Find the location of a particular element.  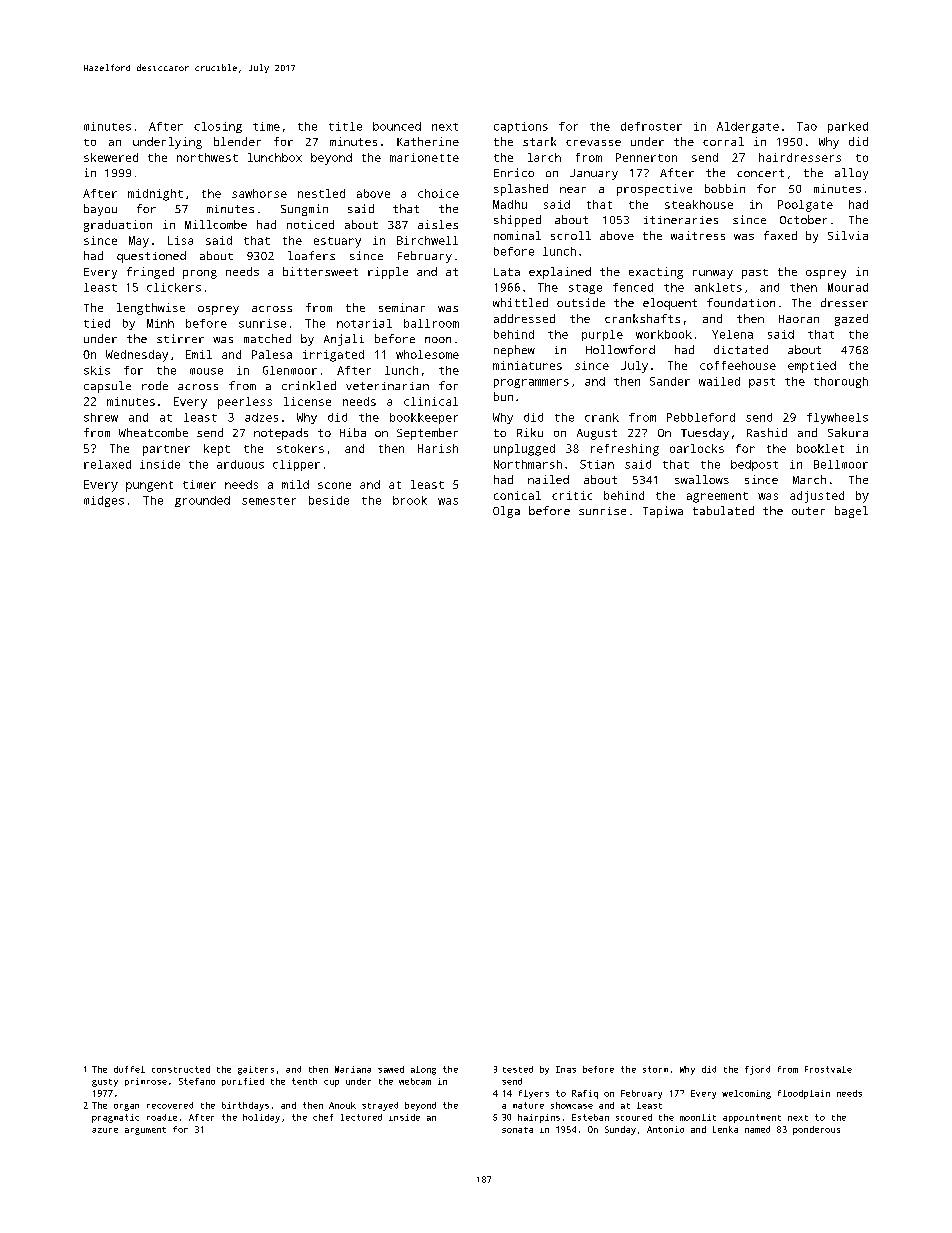

conical is located at coordinates (517, 495).
